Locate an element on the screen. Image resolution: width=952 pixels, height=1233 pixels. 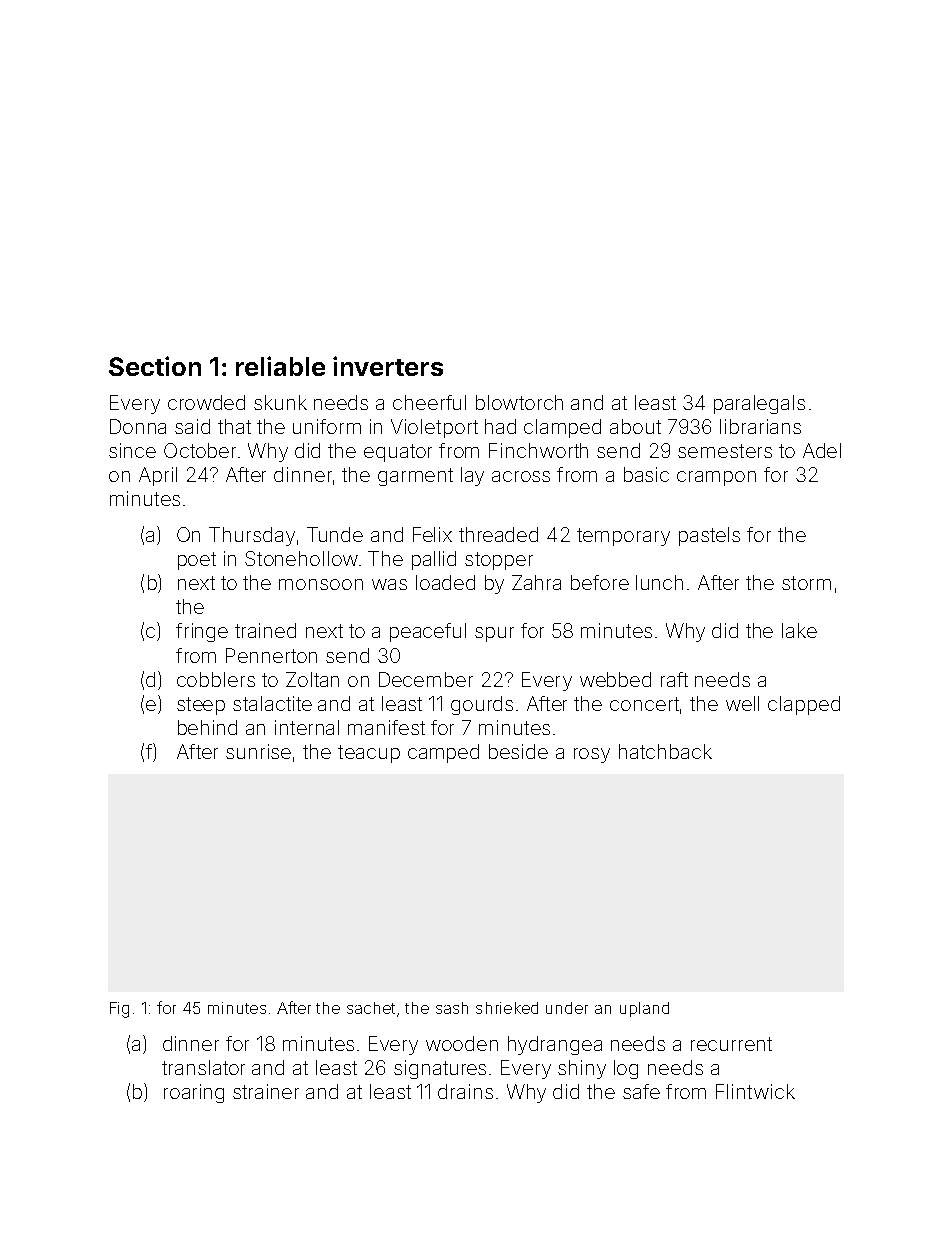
clapped is located at coordinates (804, 705).
